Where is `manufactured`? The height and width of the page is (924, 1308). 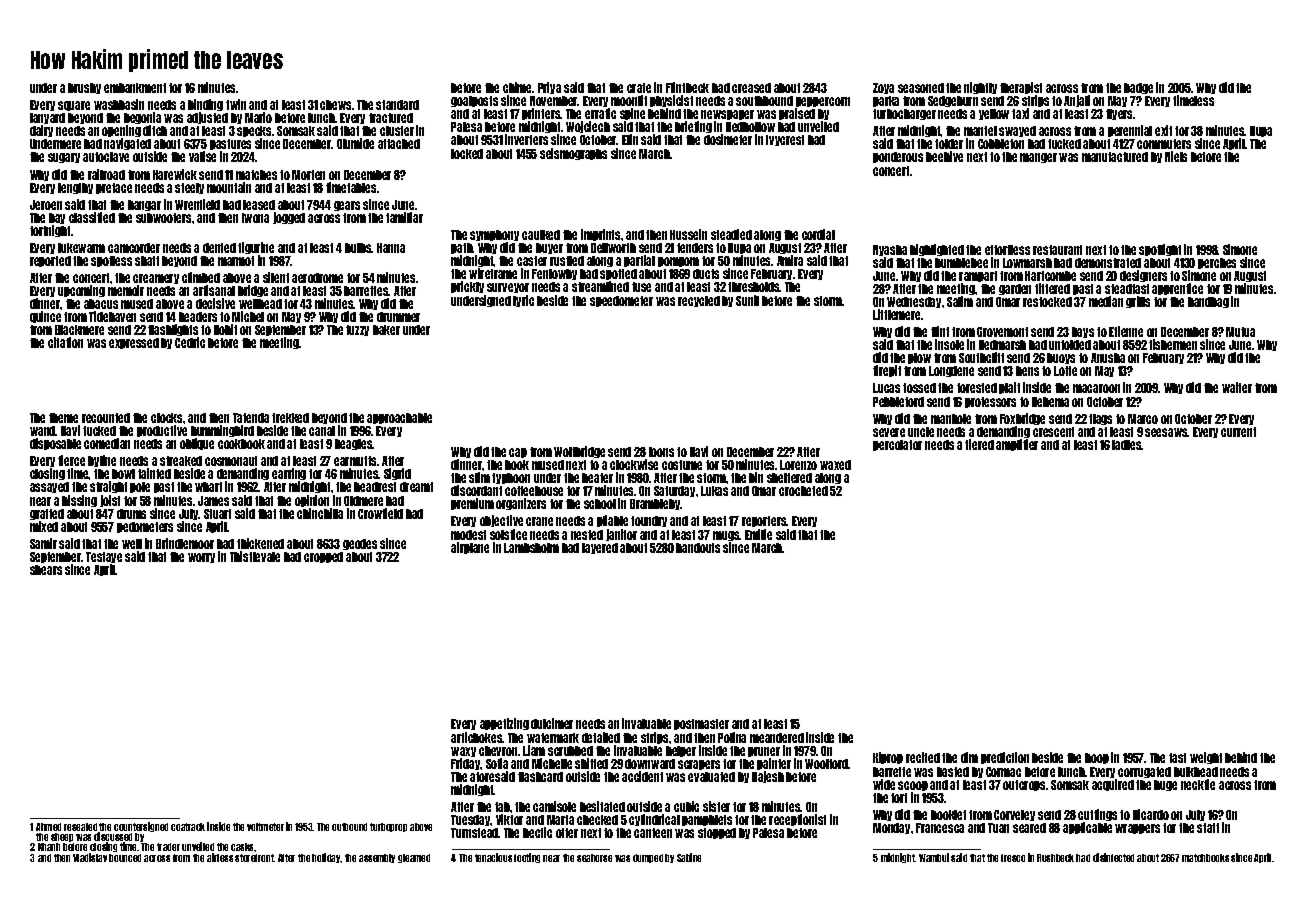
manufactured is located at coordinates (1115, 157).
